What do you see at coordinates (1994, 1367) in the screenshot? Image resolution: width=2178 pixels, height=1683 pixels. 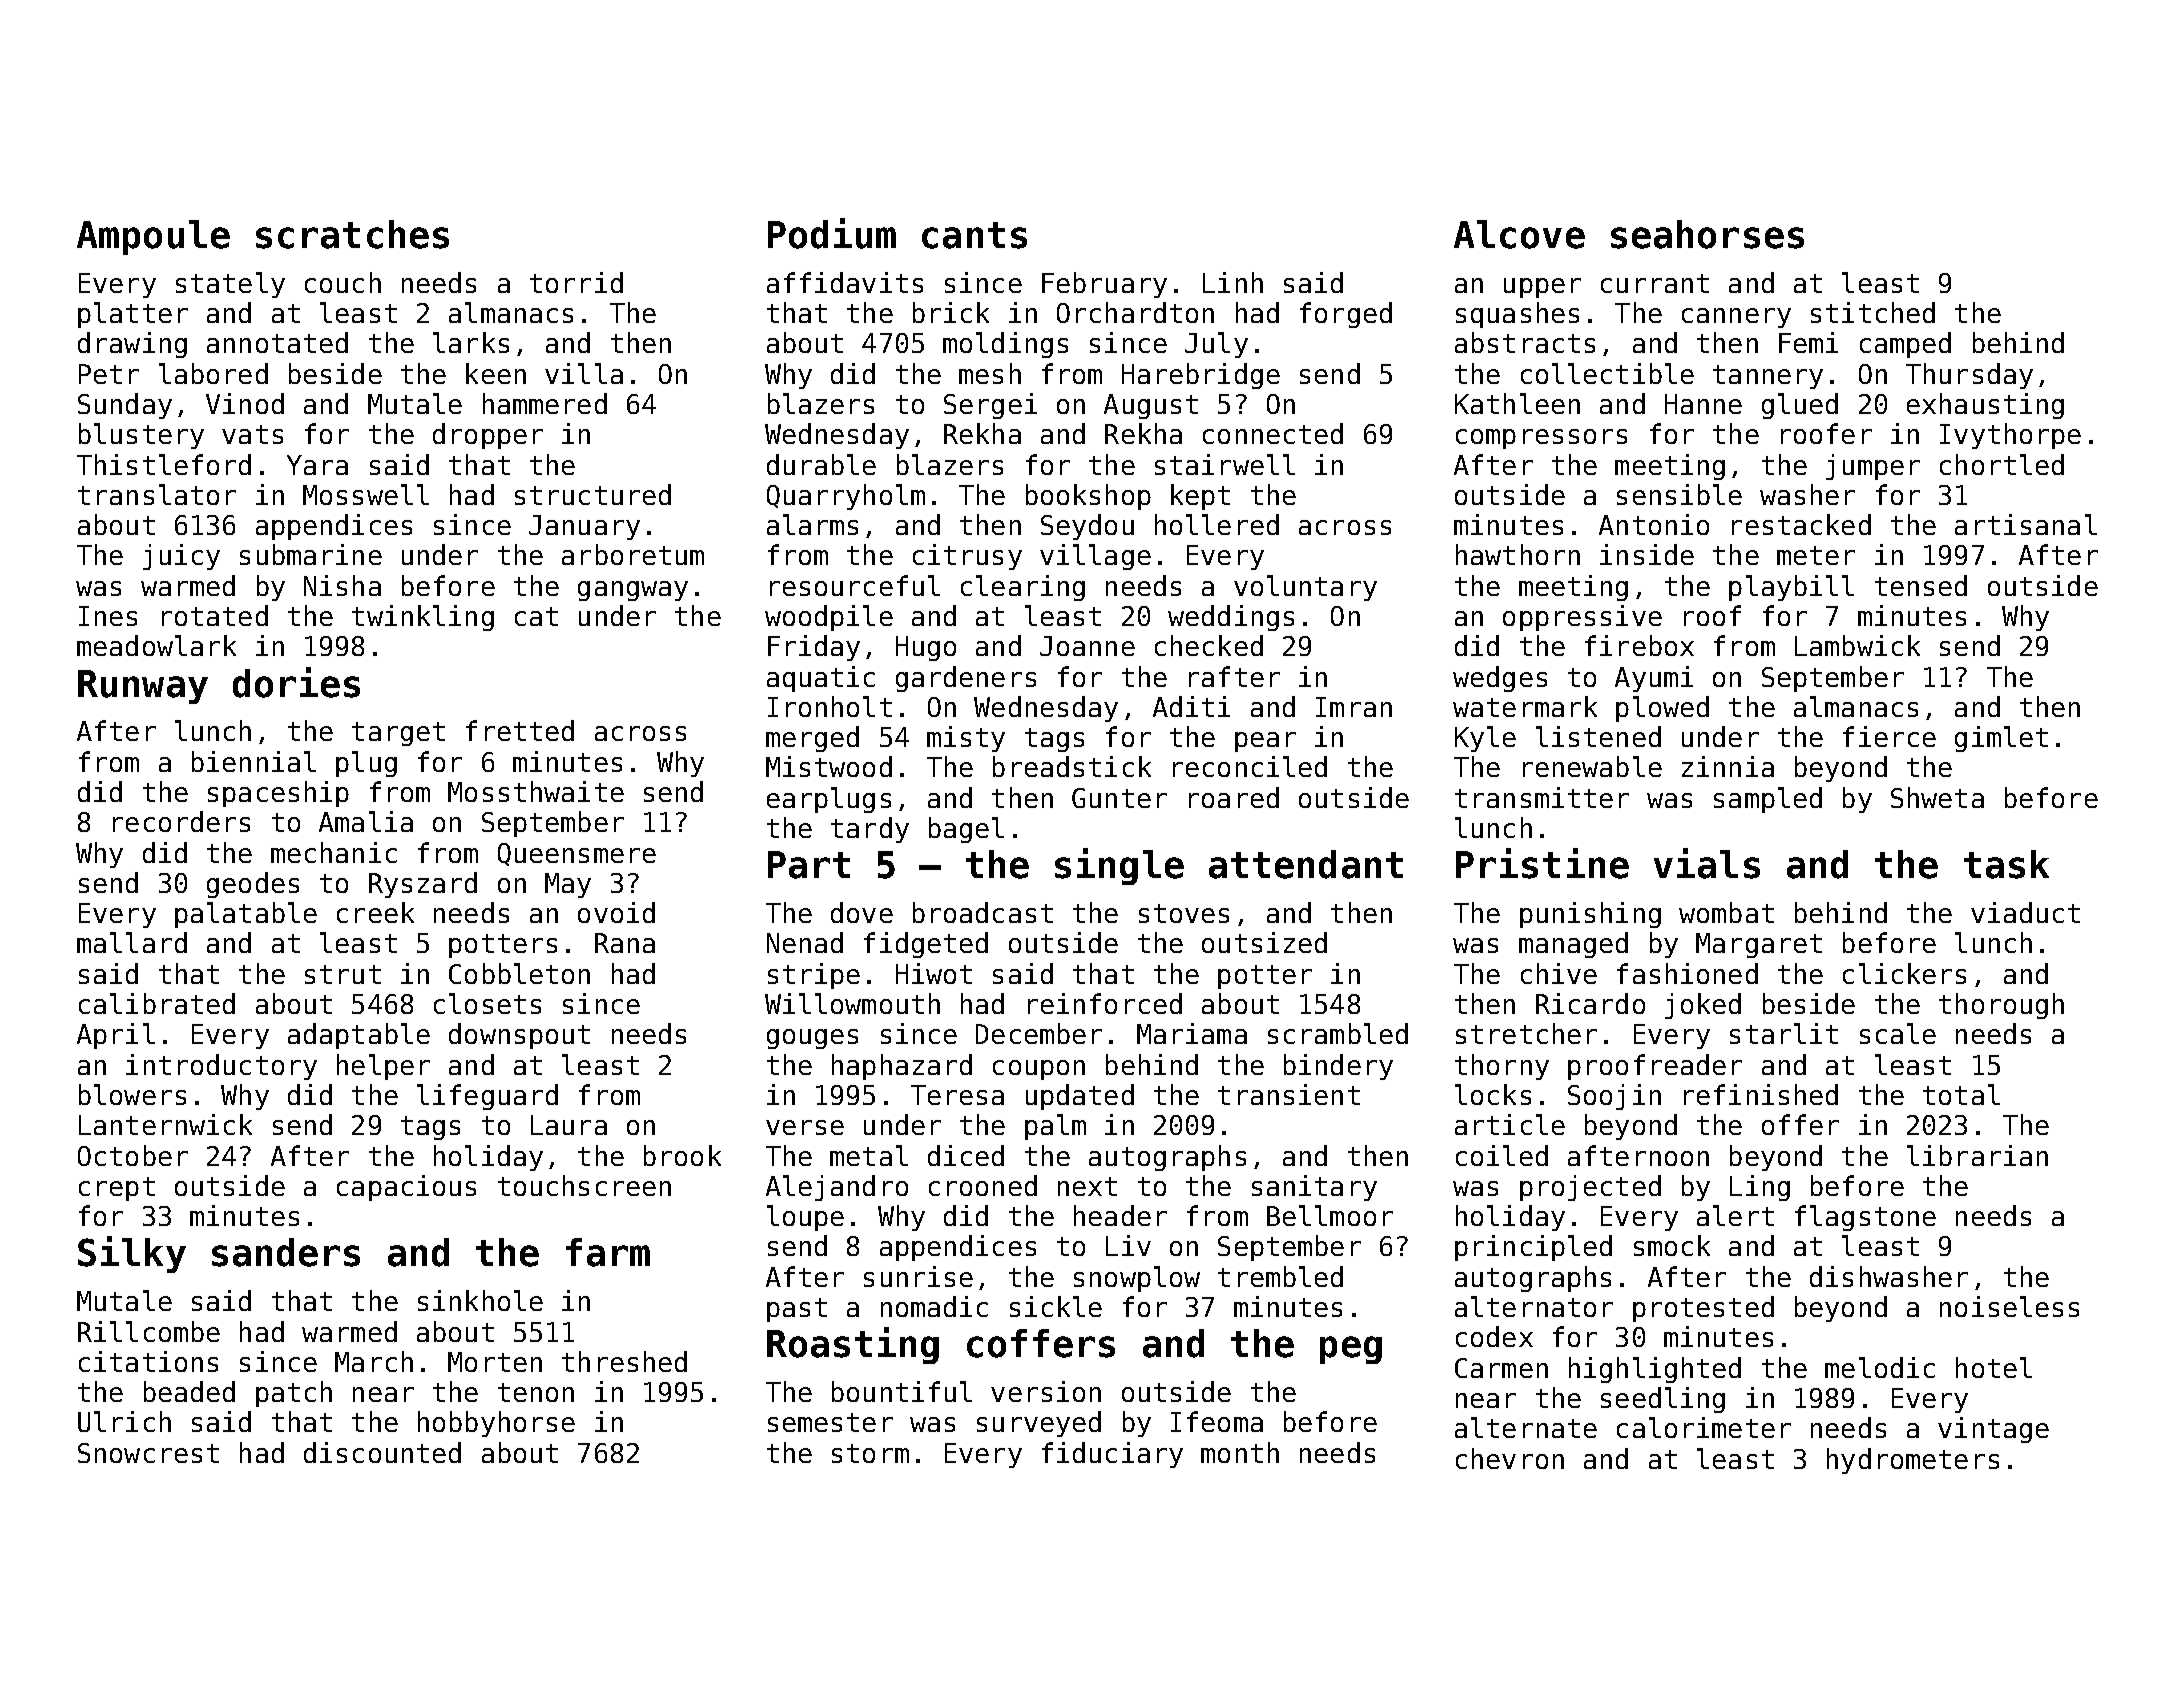 I see `hotel` at bounding box center [1994, 1367].
